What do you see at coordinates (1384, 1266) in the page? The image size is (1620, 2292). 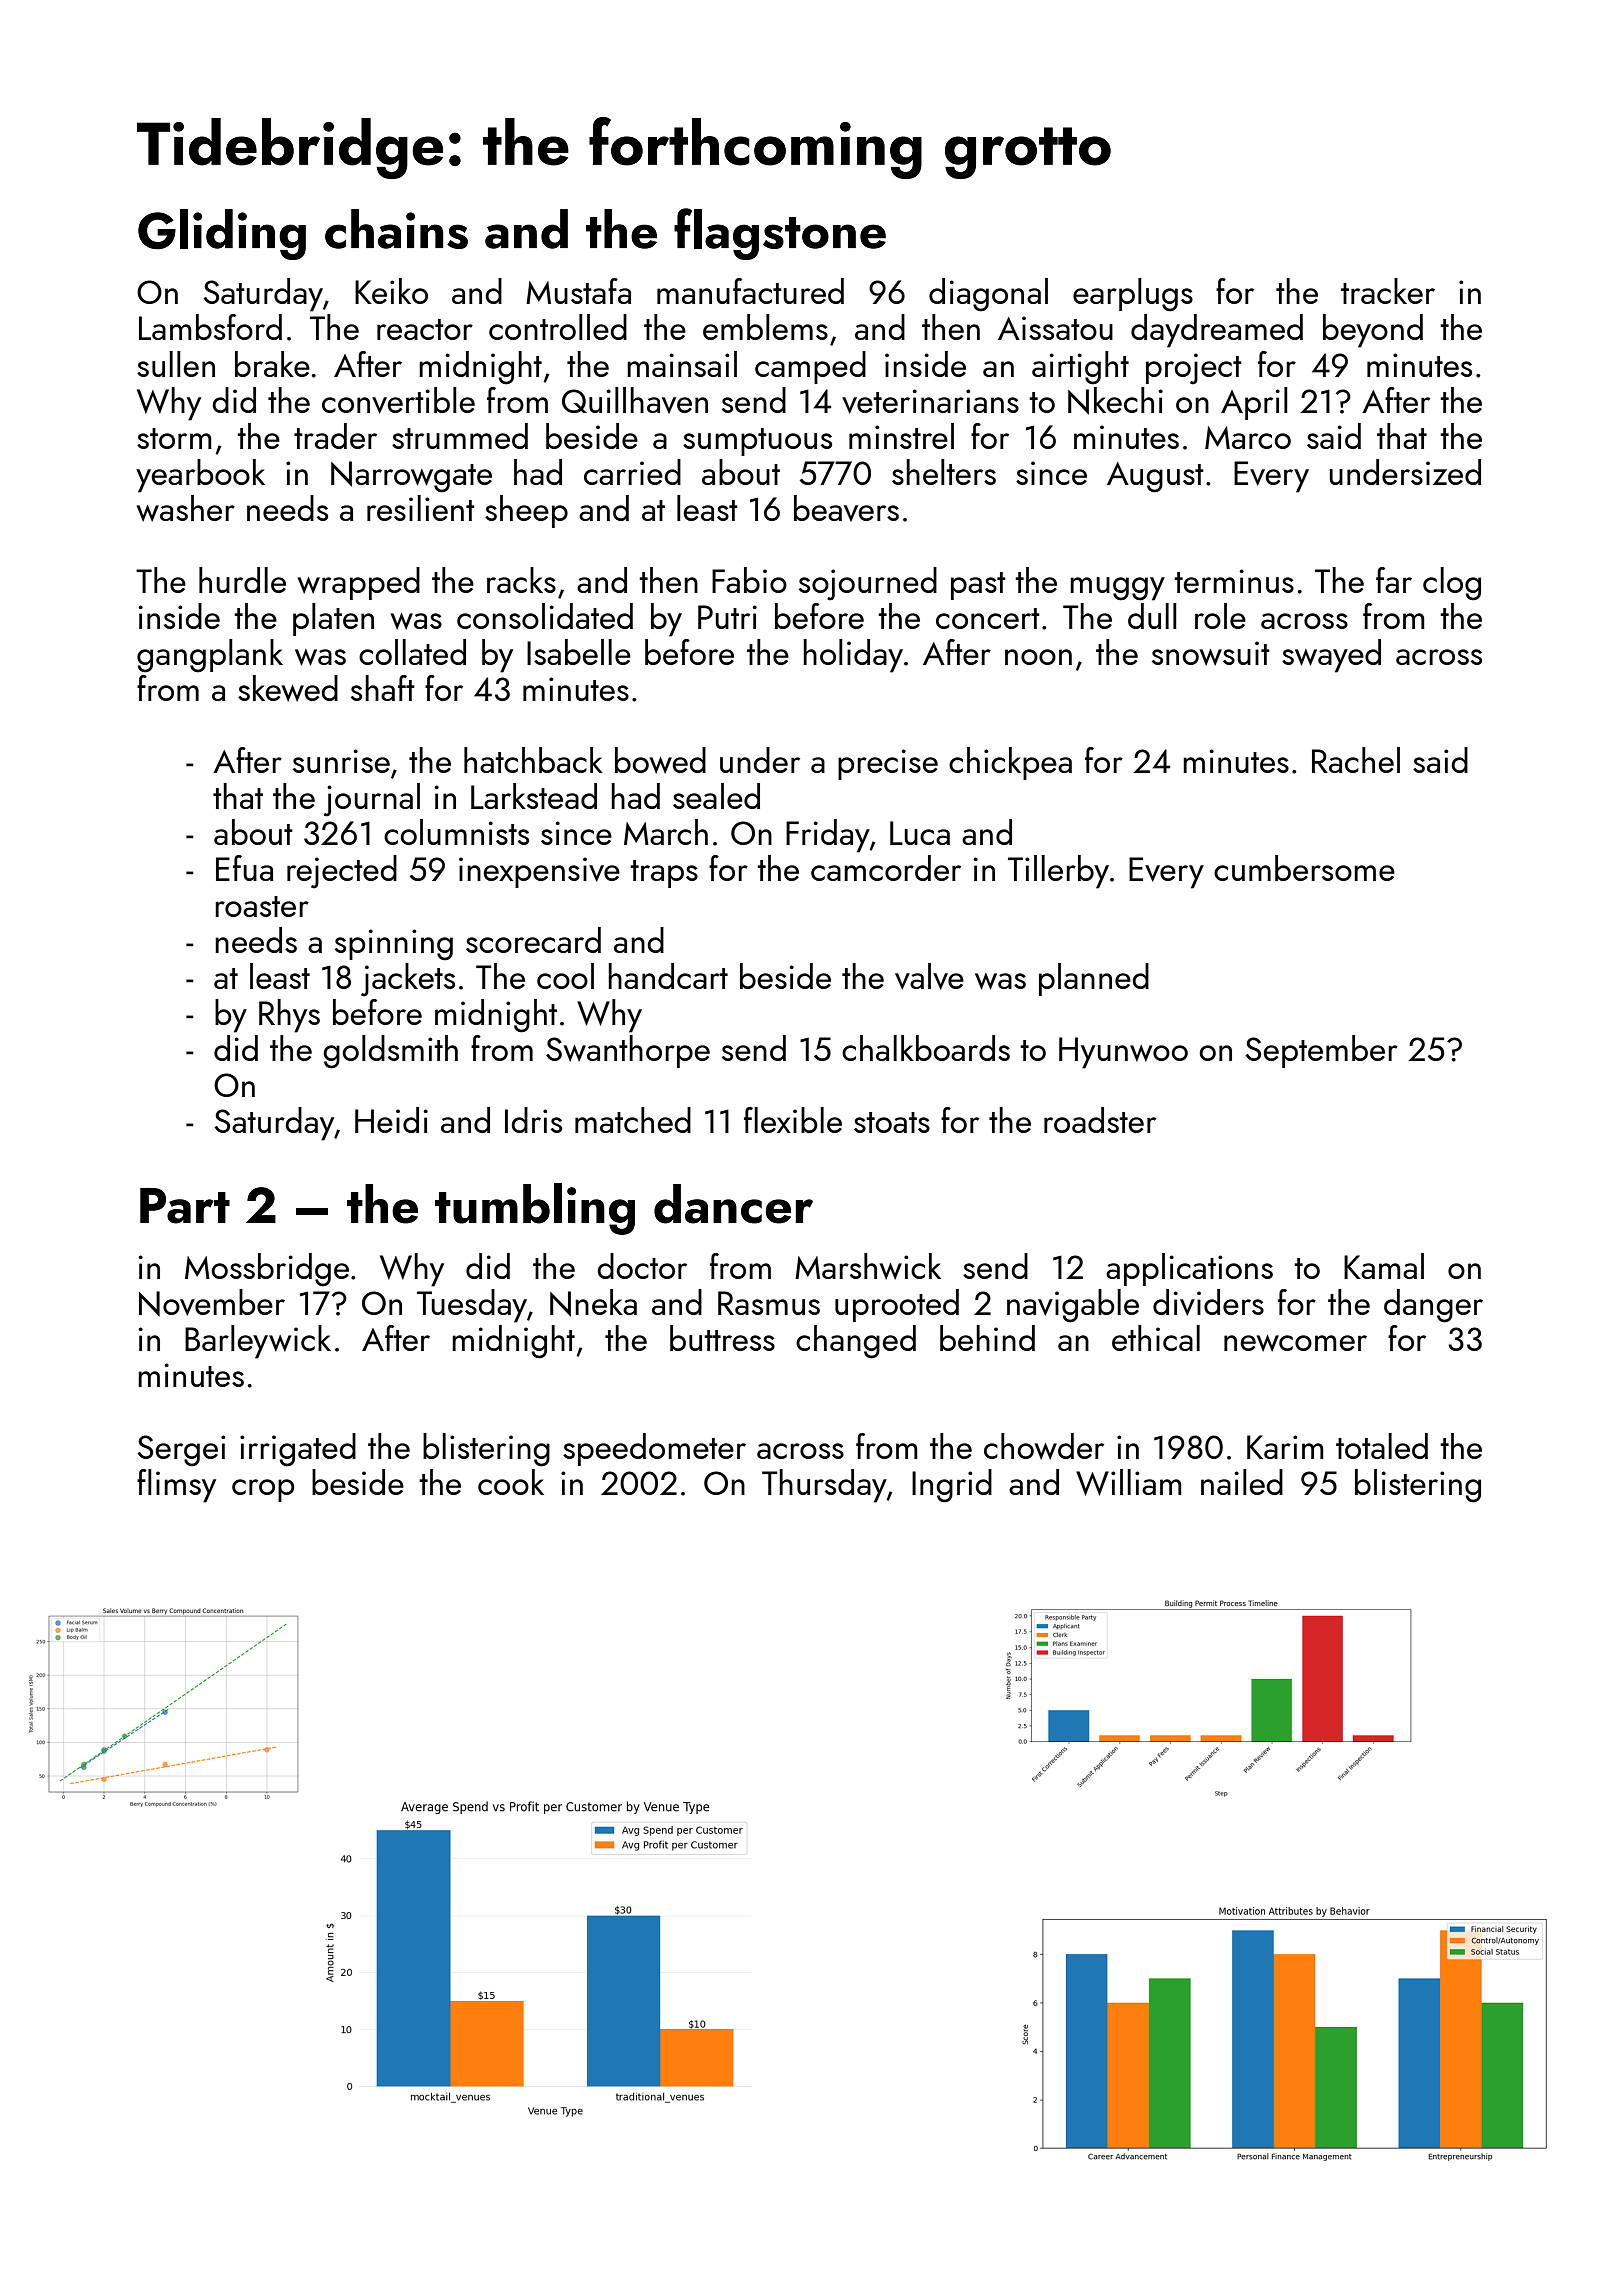 I see `Kamal` at bounding box center [1384, 1266].
